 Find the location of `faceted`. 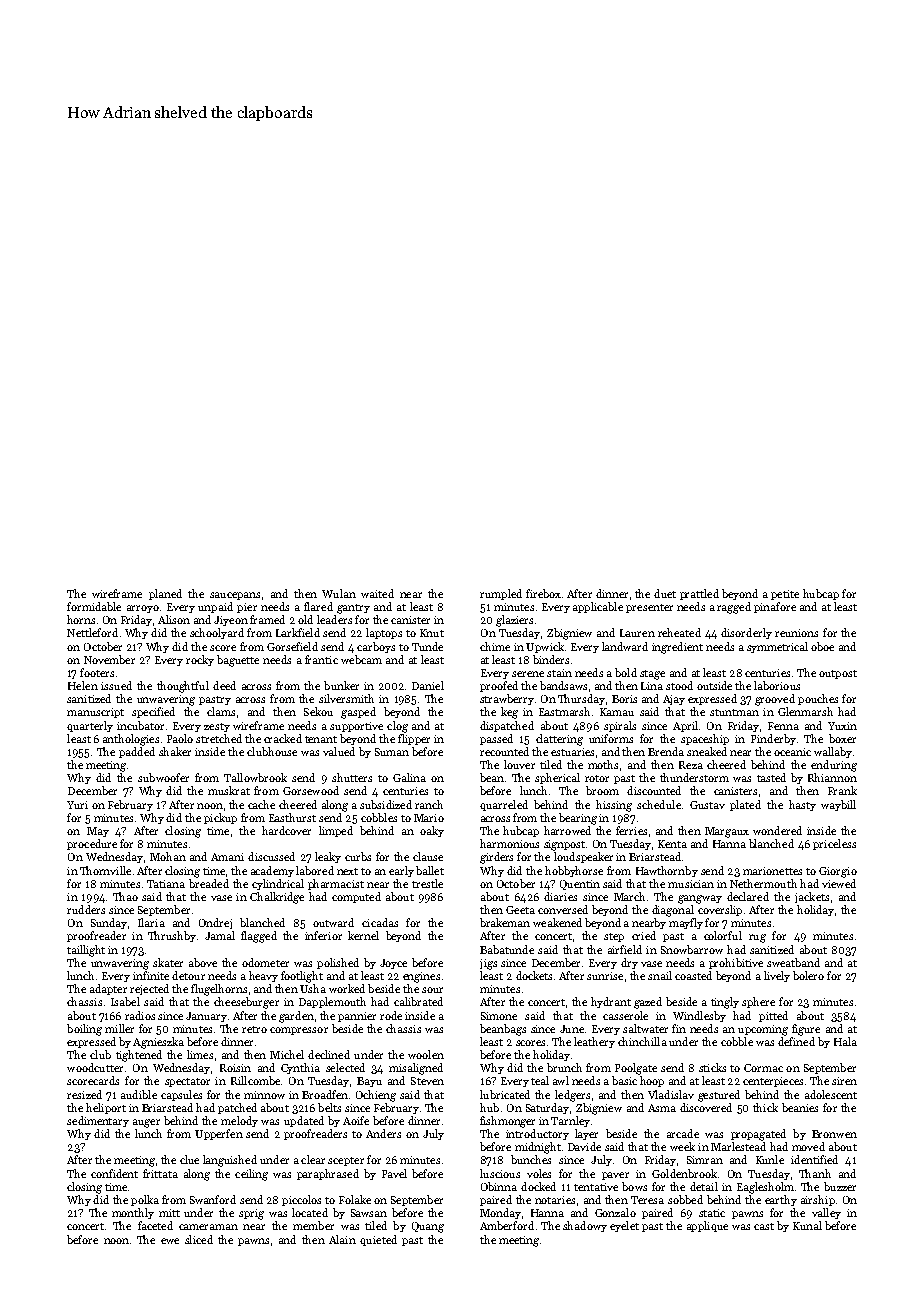

faceted is located at coordinates (155, 1225).
